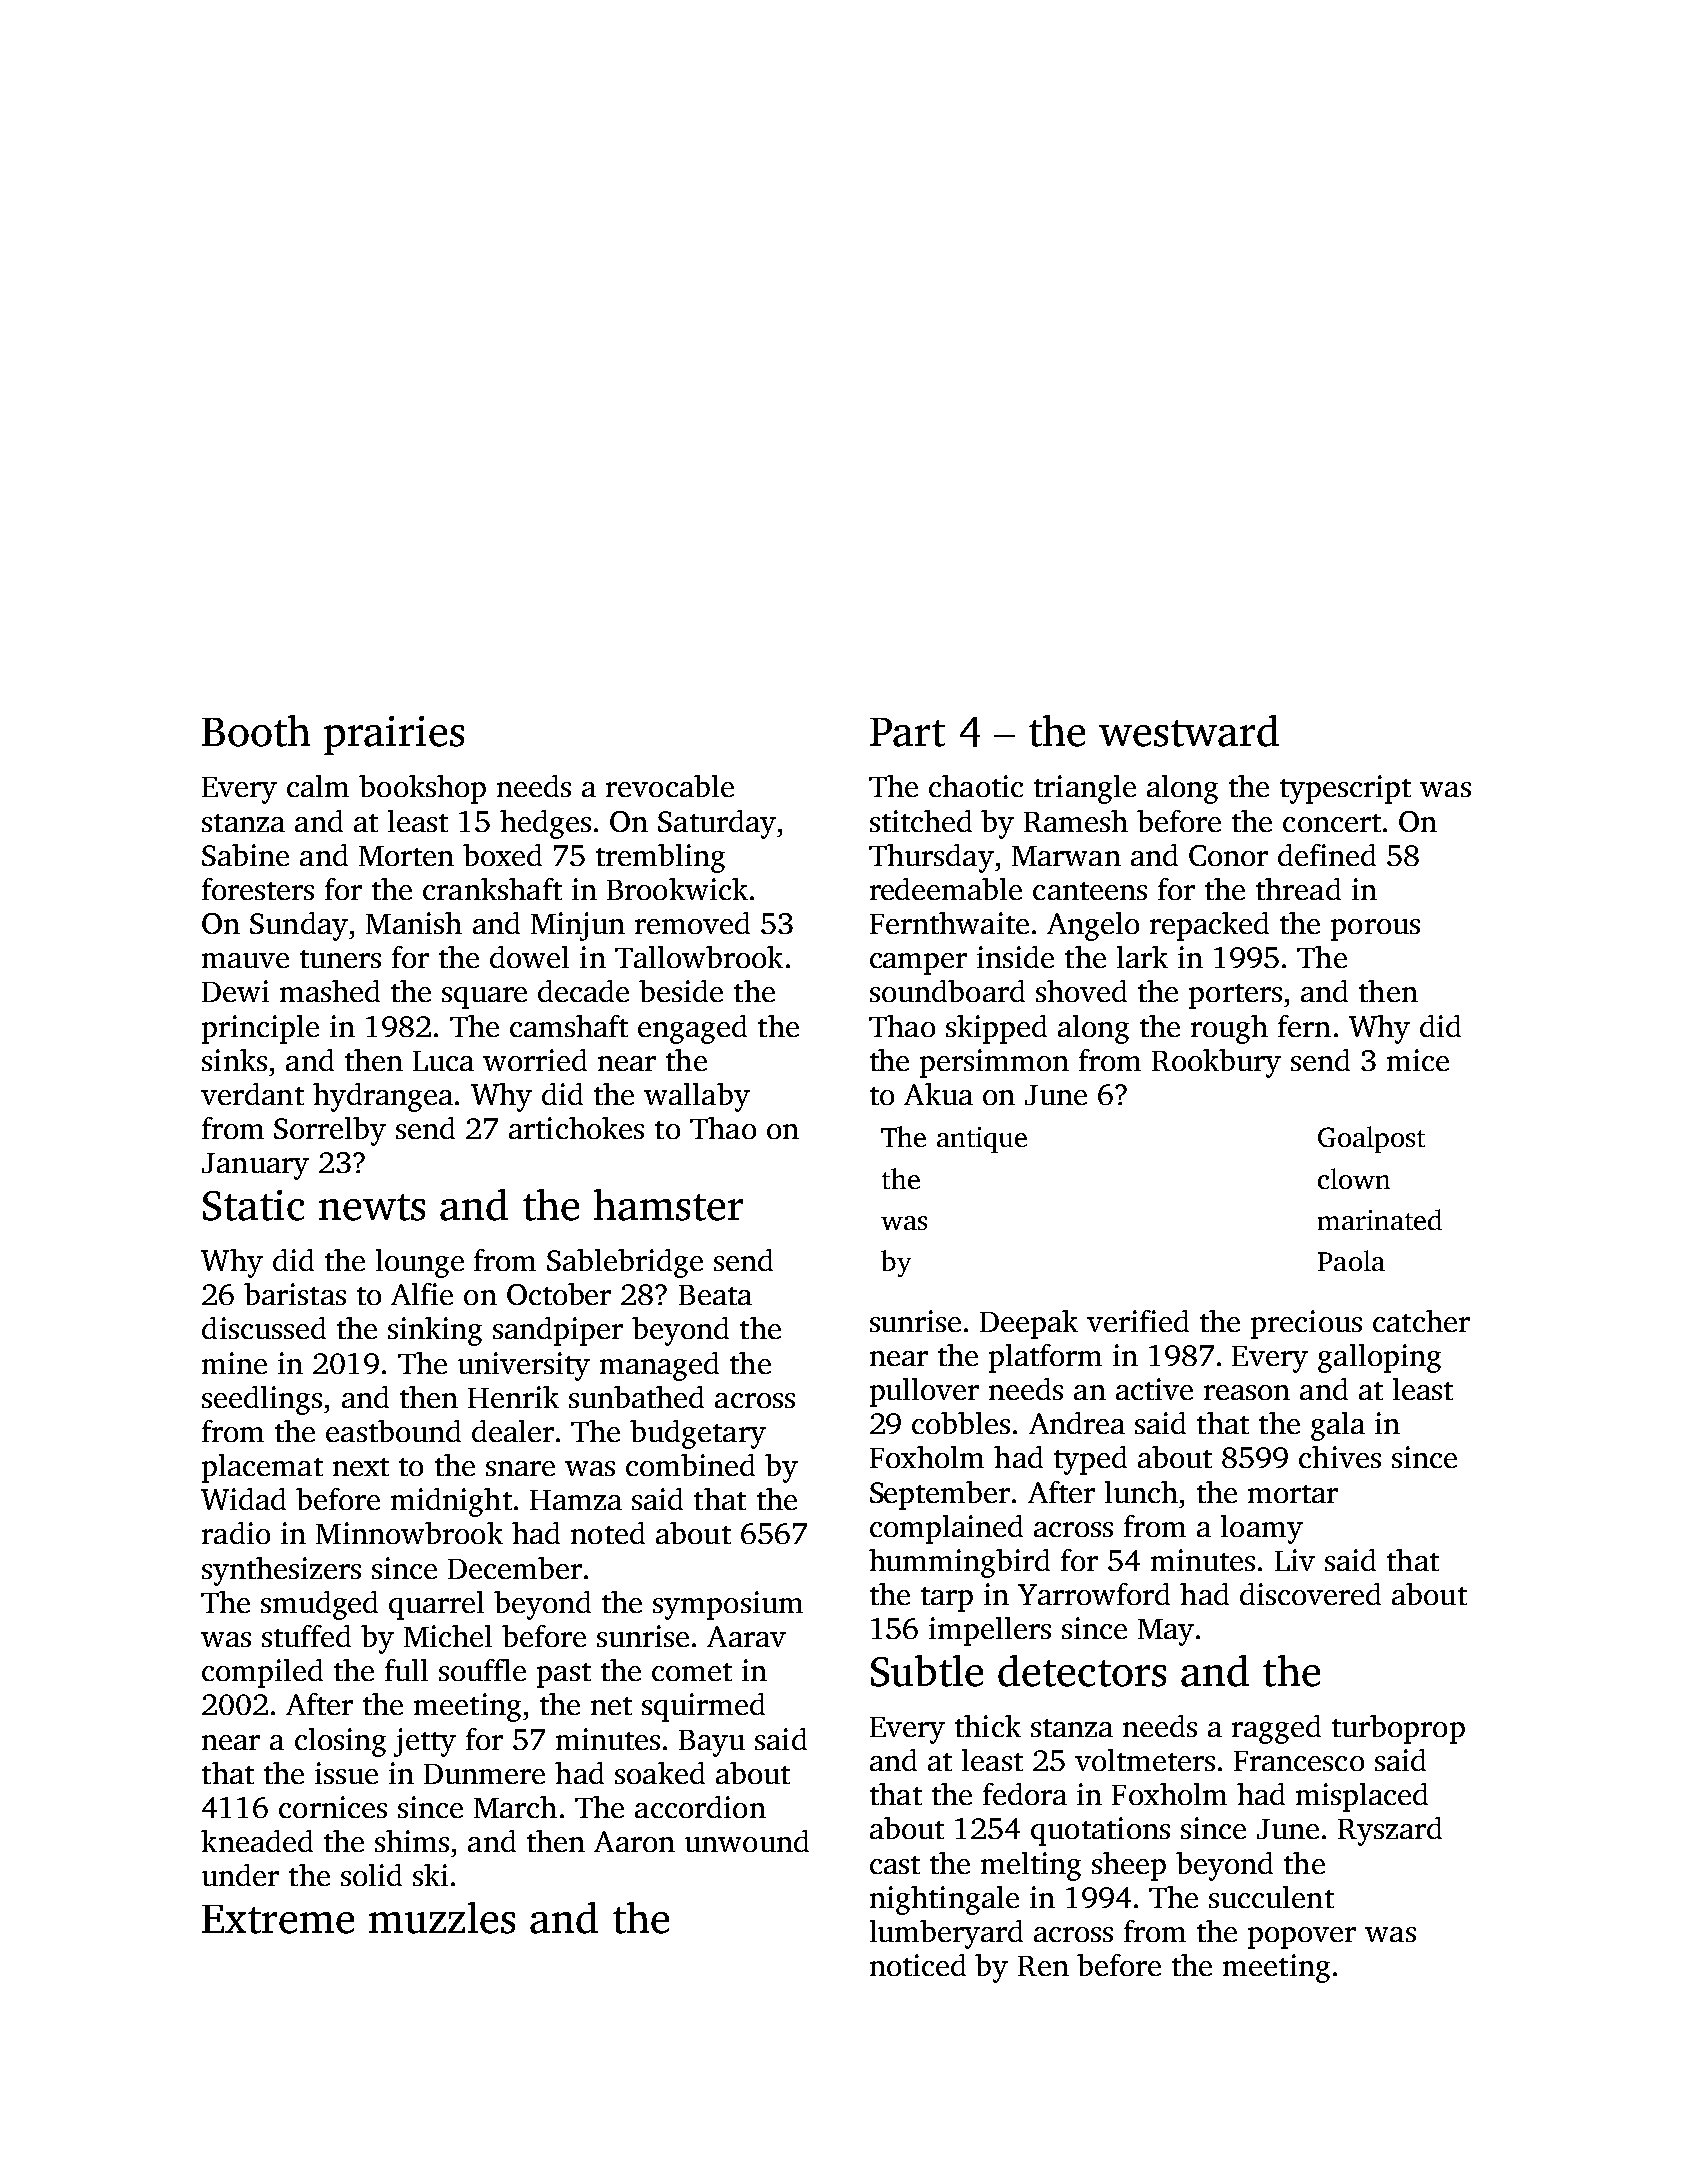 Image resolution: width=1683 pixels, height=2178 pixels. I want to click on Luca, so click(443, 1061).
